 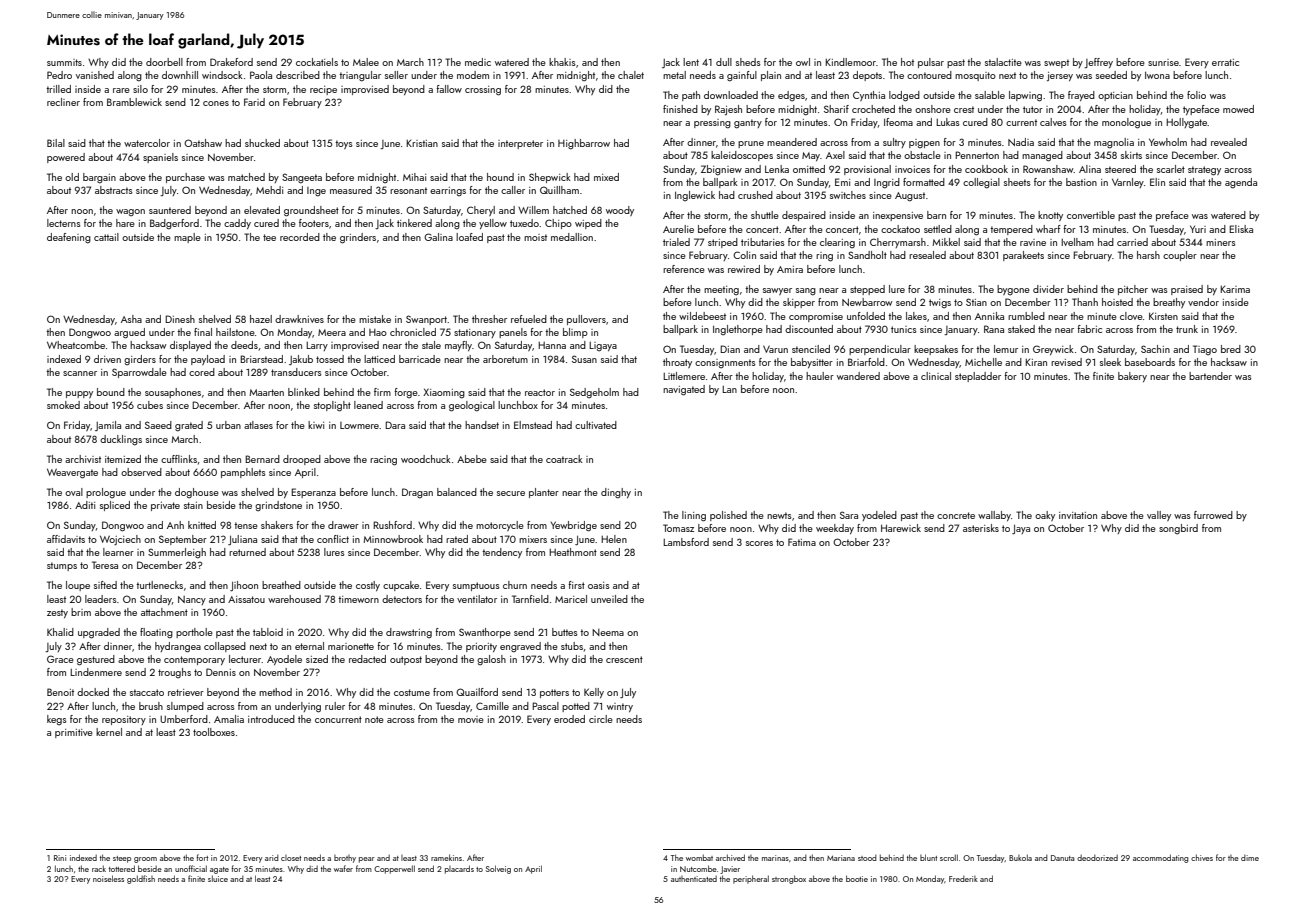 What do you see at coordinates (562, 62) in the document?
I see `khakis` at bounding box center [562, 62].
